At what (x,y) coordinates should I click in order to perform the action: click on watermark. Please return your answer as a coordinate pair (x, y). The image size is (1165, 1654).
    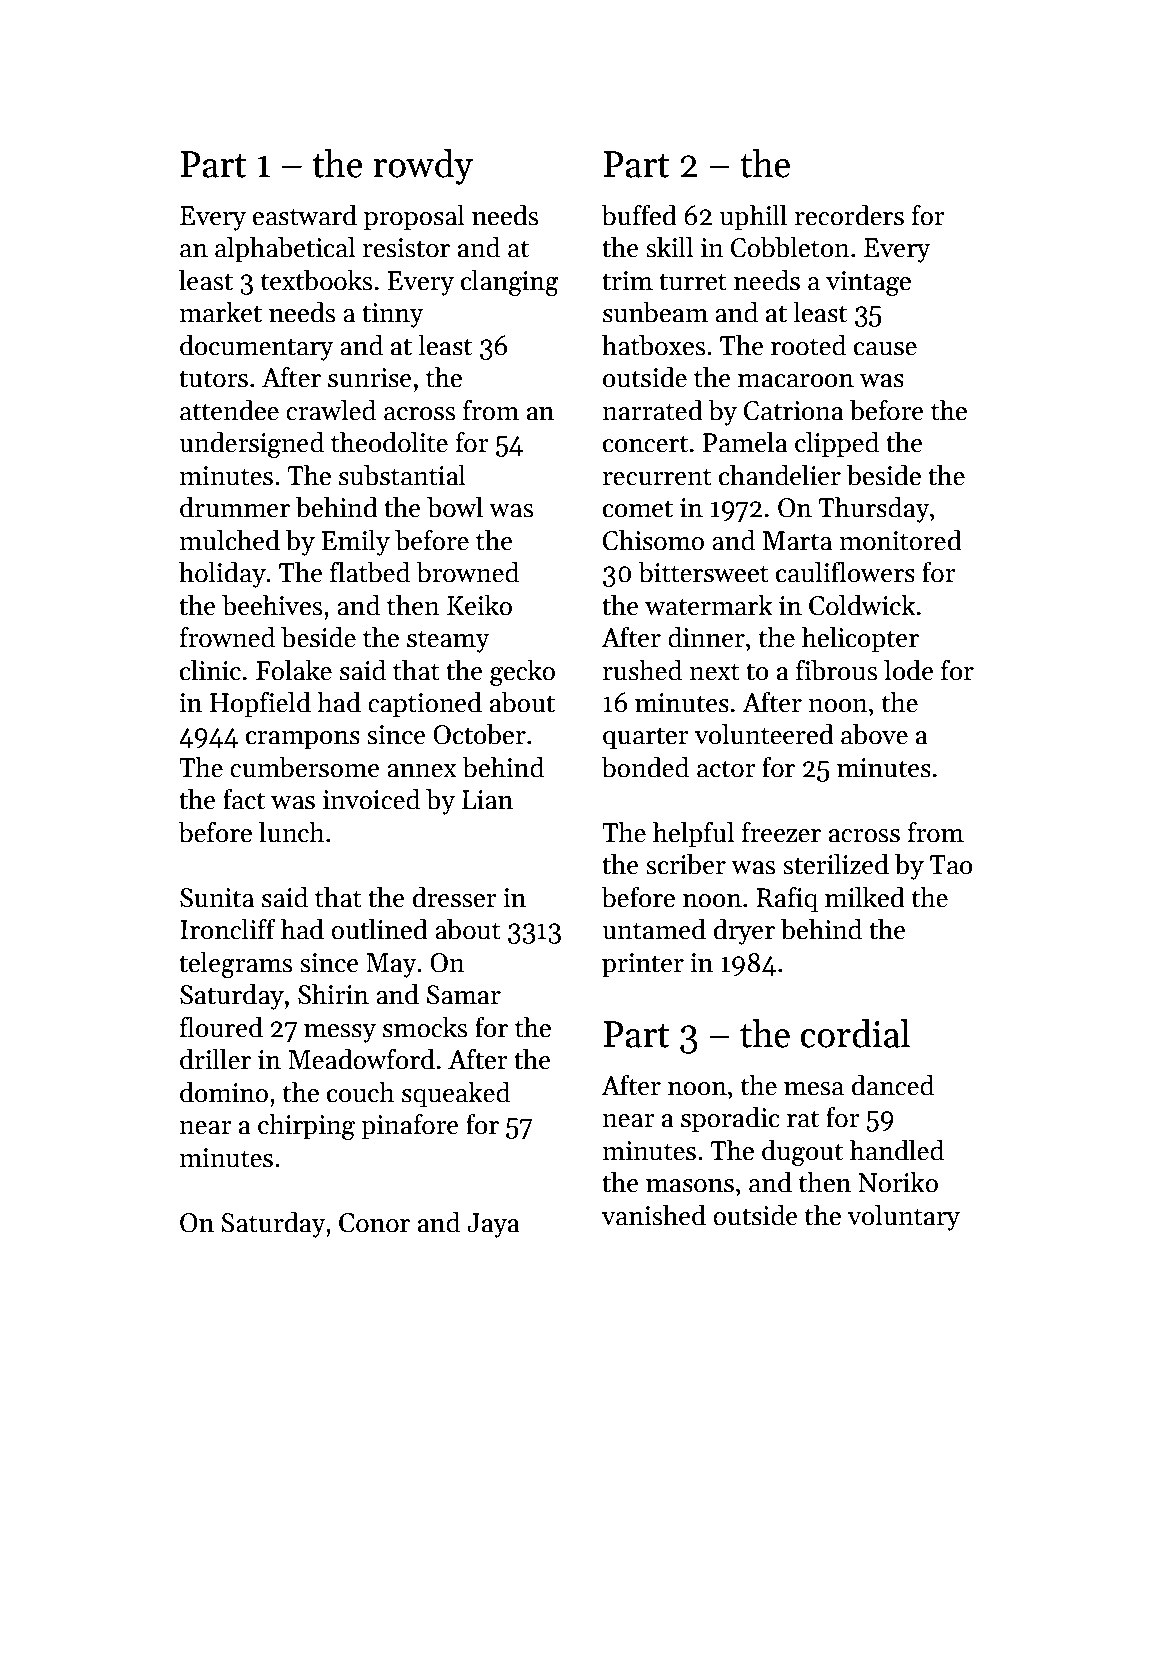
    Looking at the image, I should click on (709, 605).
